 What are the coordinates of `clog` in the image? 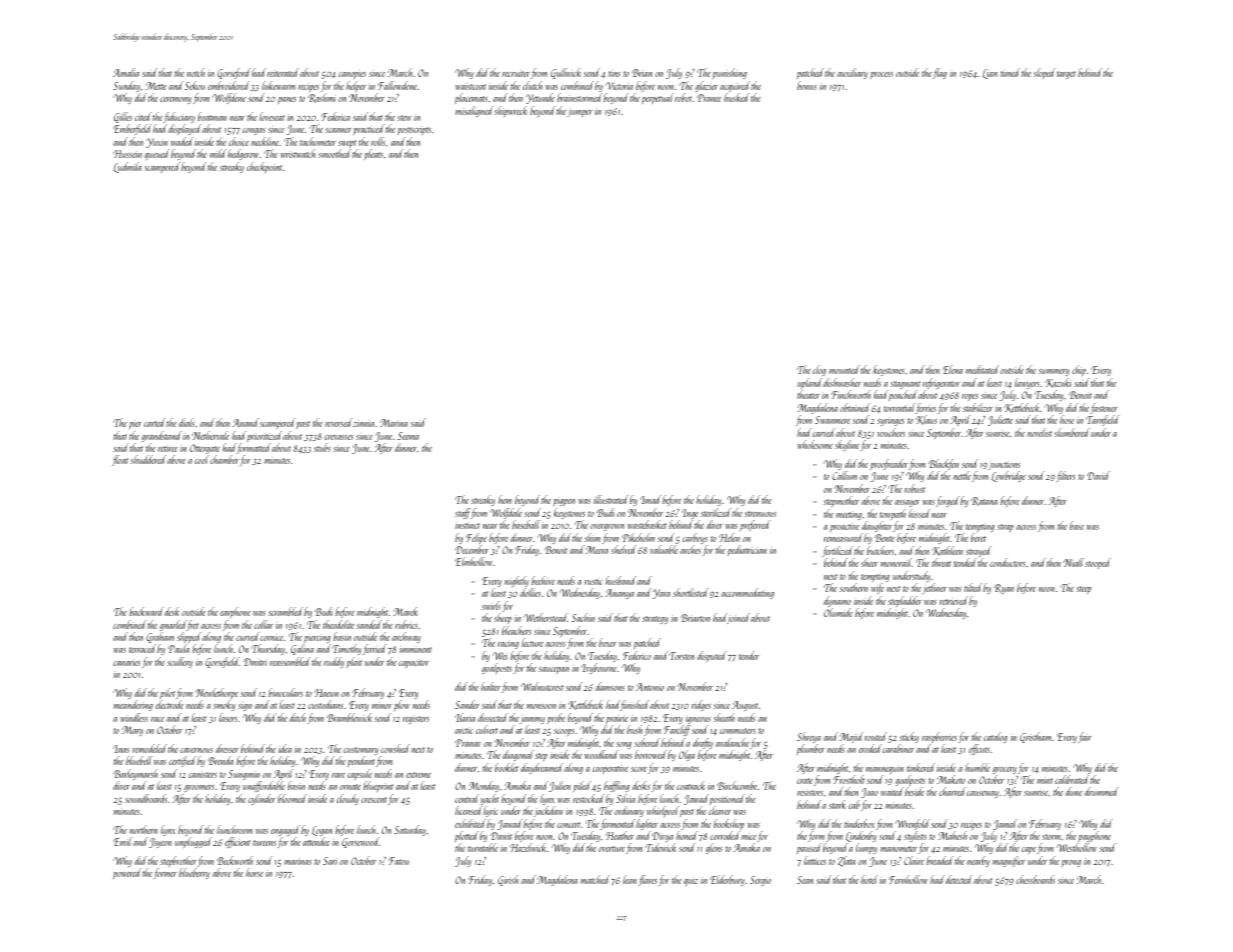 It's located at (819, 370).
